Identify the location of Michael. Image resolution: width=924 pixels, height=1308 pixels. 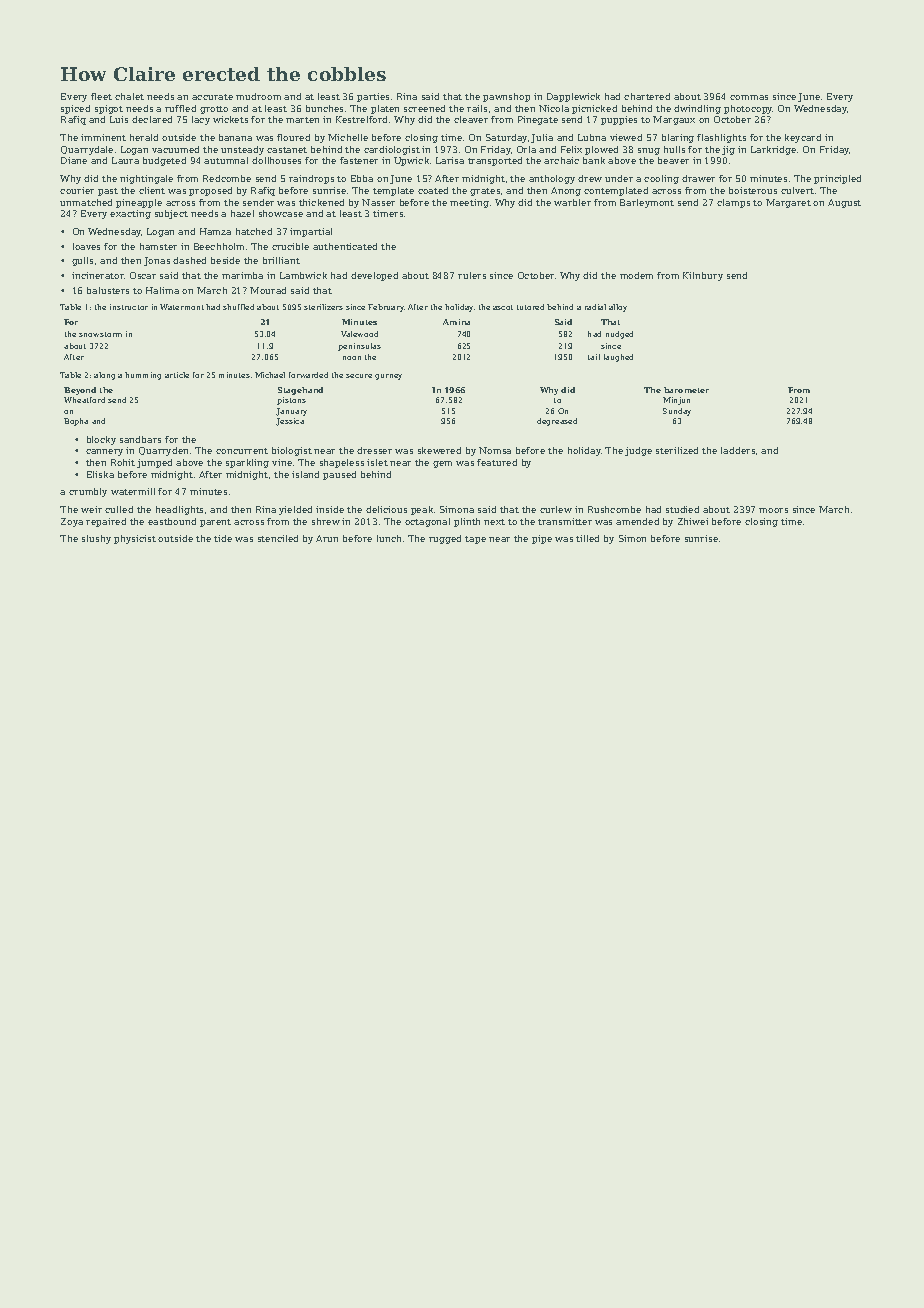
(270, 375).
